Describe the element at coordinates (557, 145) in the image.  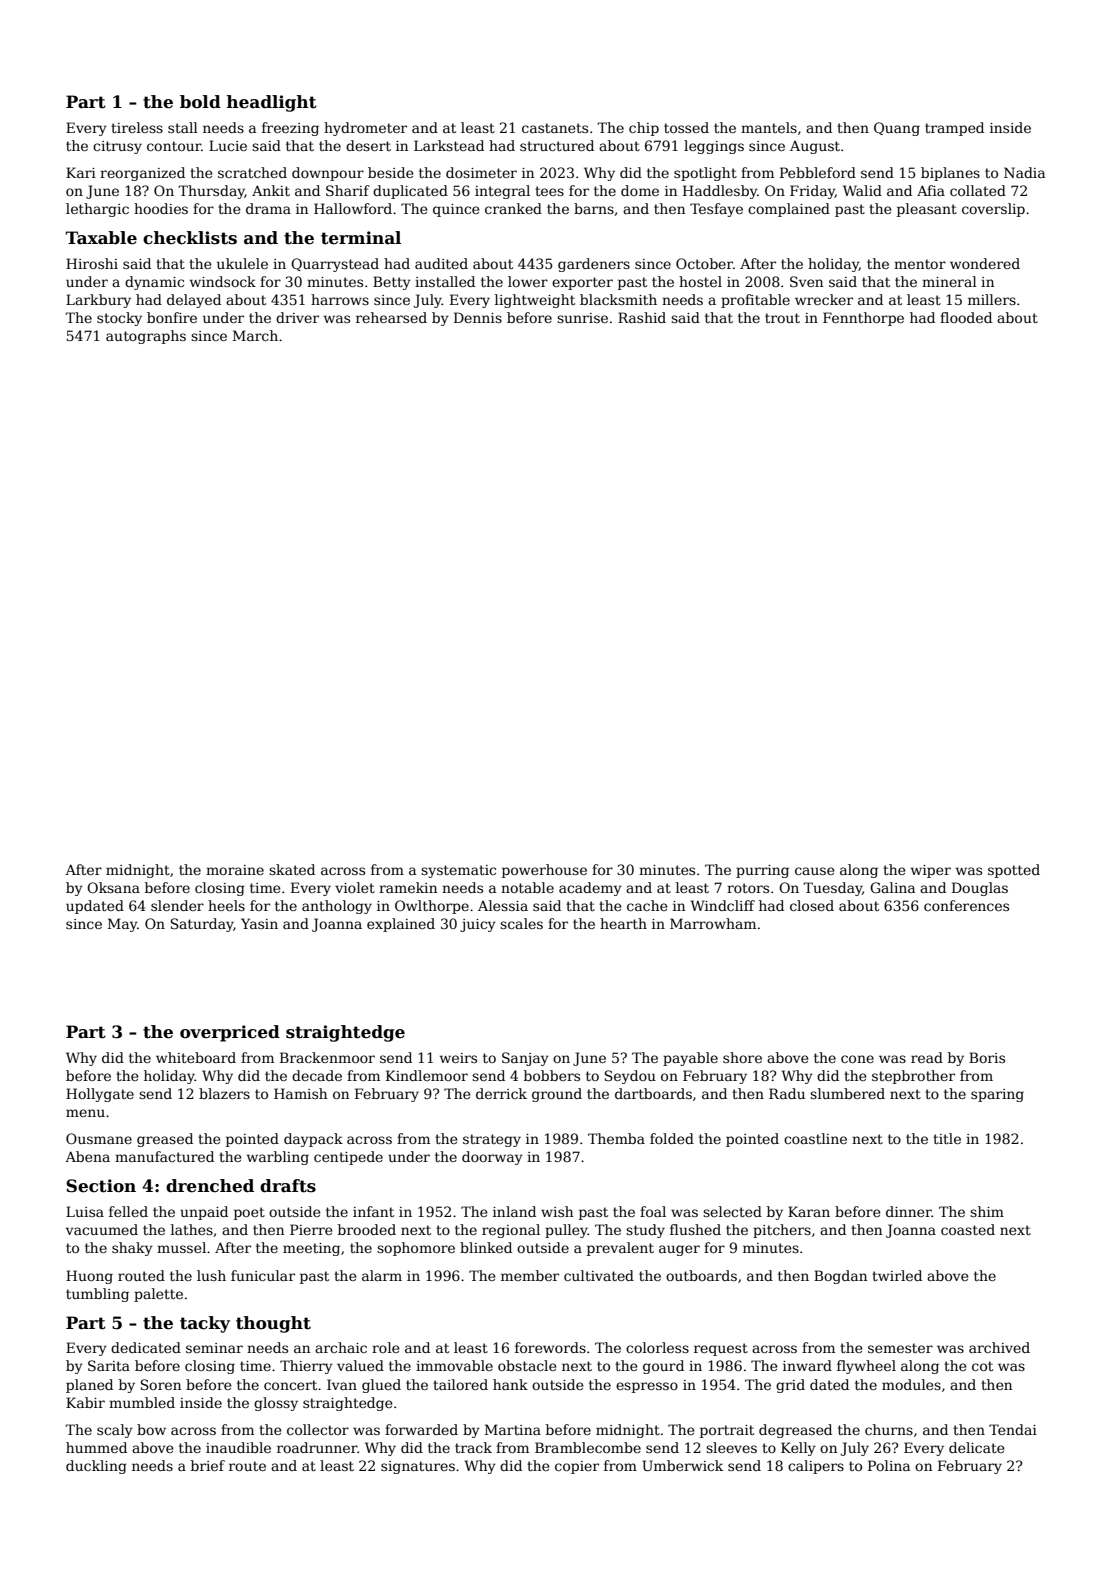
I see `structured` at that location.
